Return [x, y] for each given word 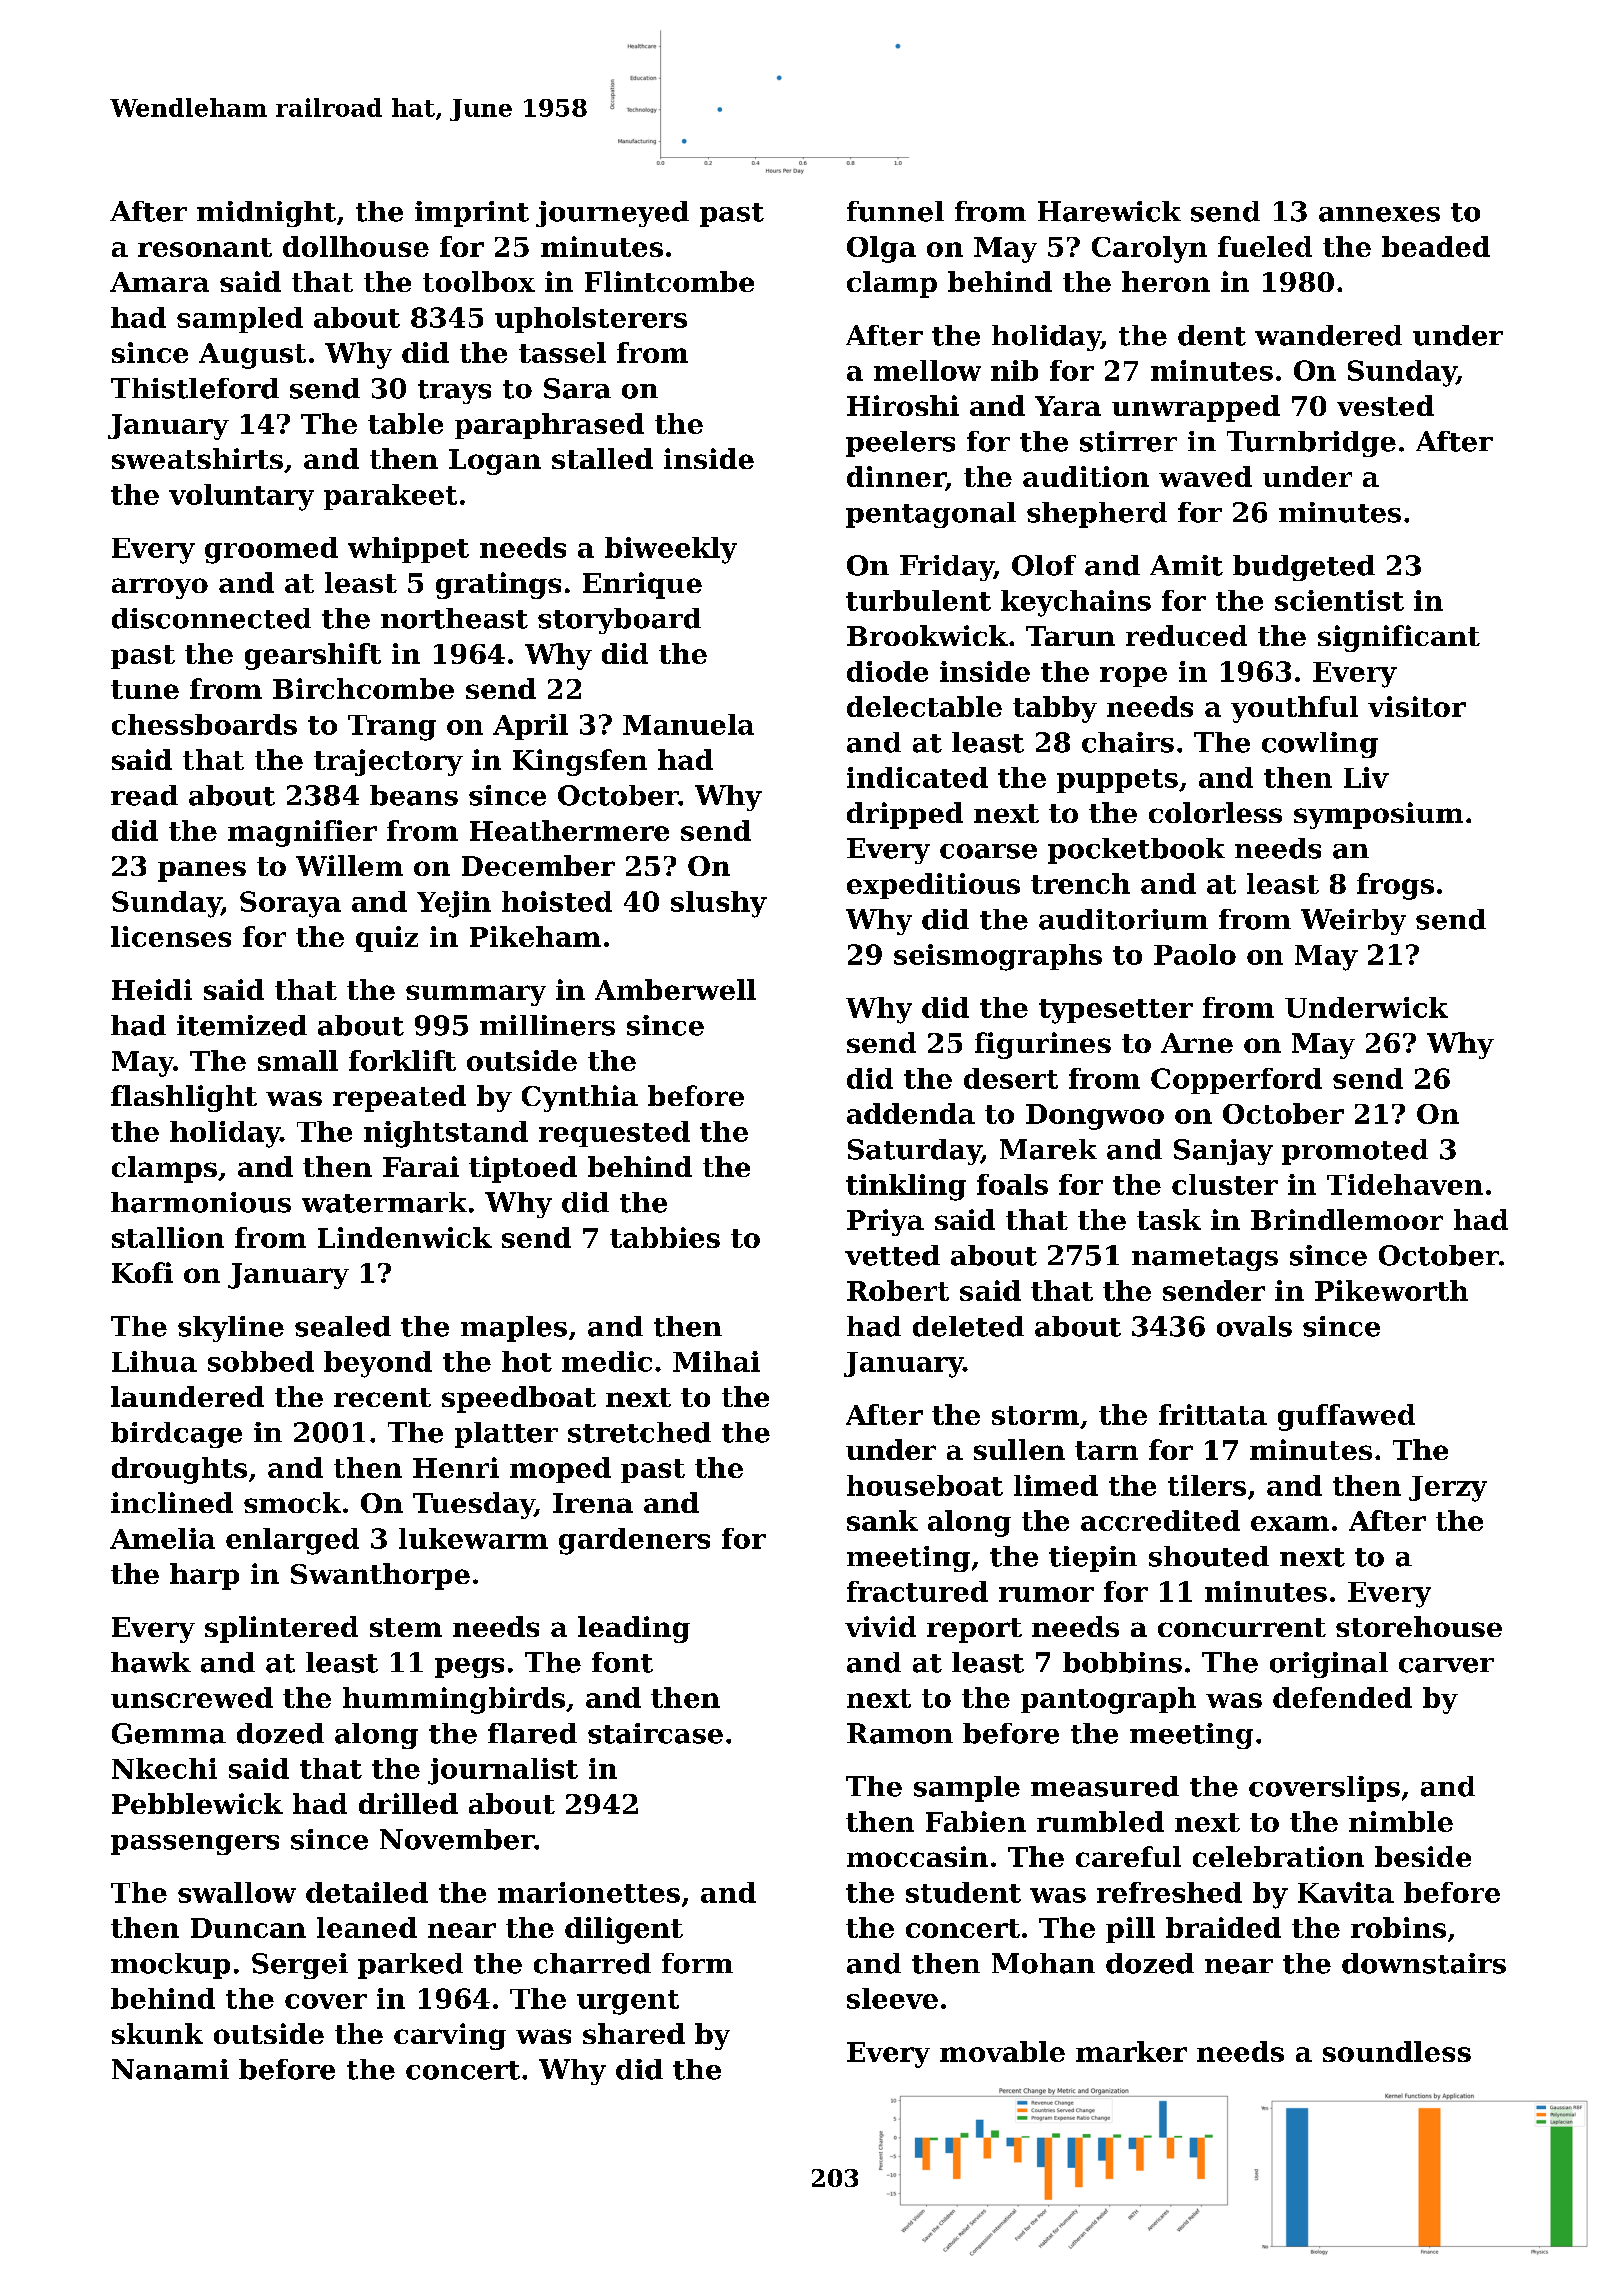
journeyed [612, 214]
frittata [1213, 1414]
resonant [205, 247]
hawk [151, 1662]
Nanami [170, 2069]
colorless [1215, 812]
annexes [1379, 214]
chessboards [204, 724]
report [974, 1630]
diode [887, 671]
